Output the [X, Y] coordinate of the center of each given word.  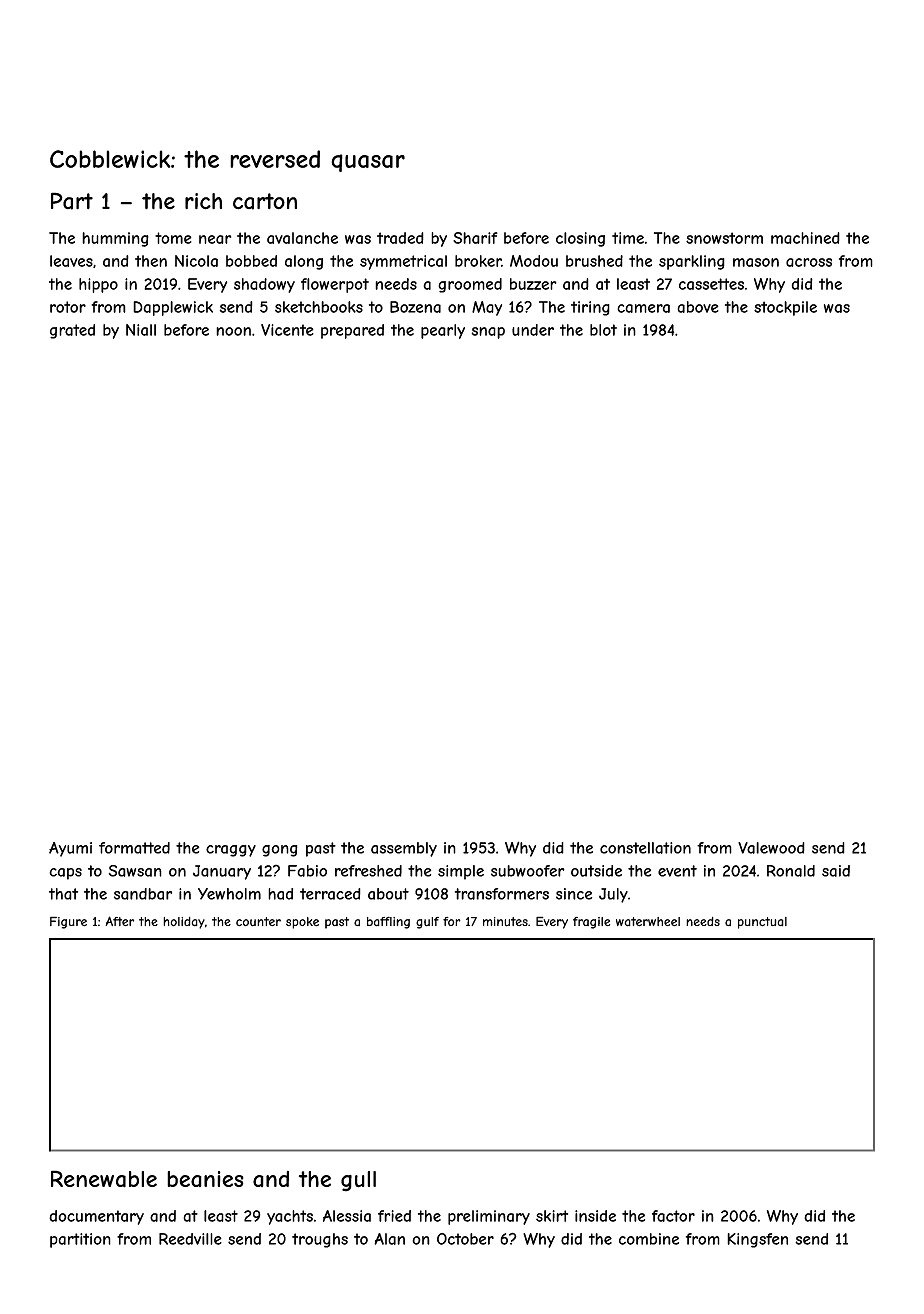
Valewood [771, 848]
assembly [404, 849]
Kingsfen [757, 1240]
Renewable [104, 1179]
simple [461, 872]
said [836, 871]
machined [805, 238]
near [215, 239]
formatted [134, 848]
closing [580, 239]
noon [233, 331]
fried [394, 1216]
